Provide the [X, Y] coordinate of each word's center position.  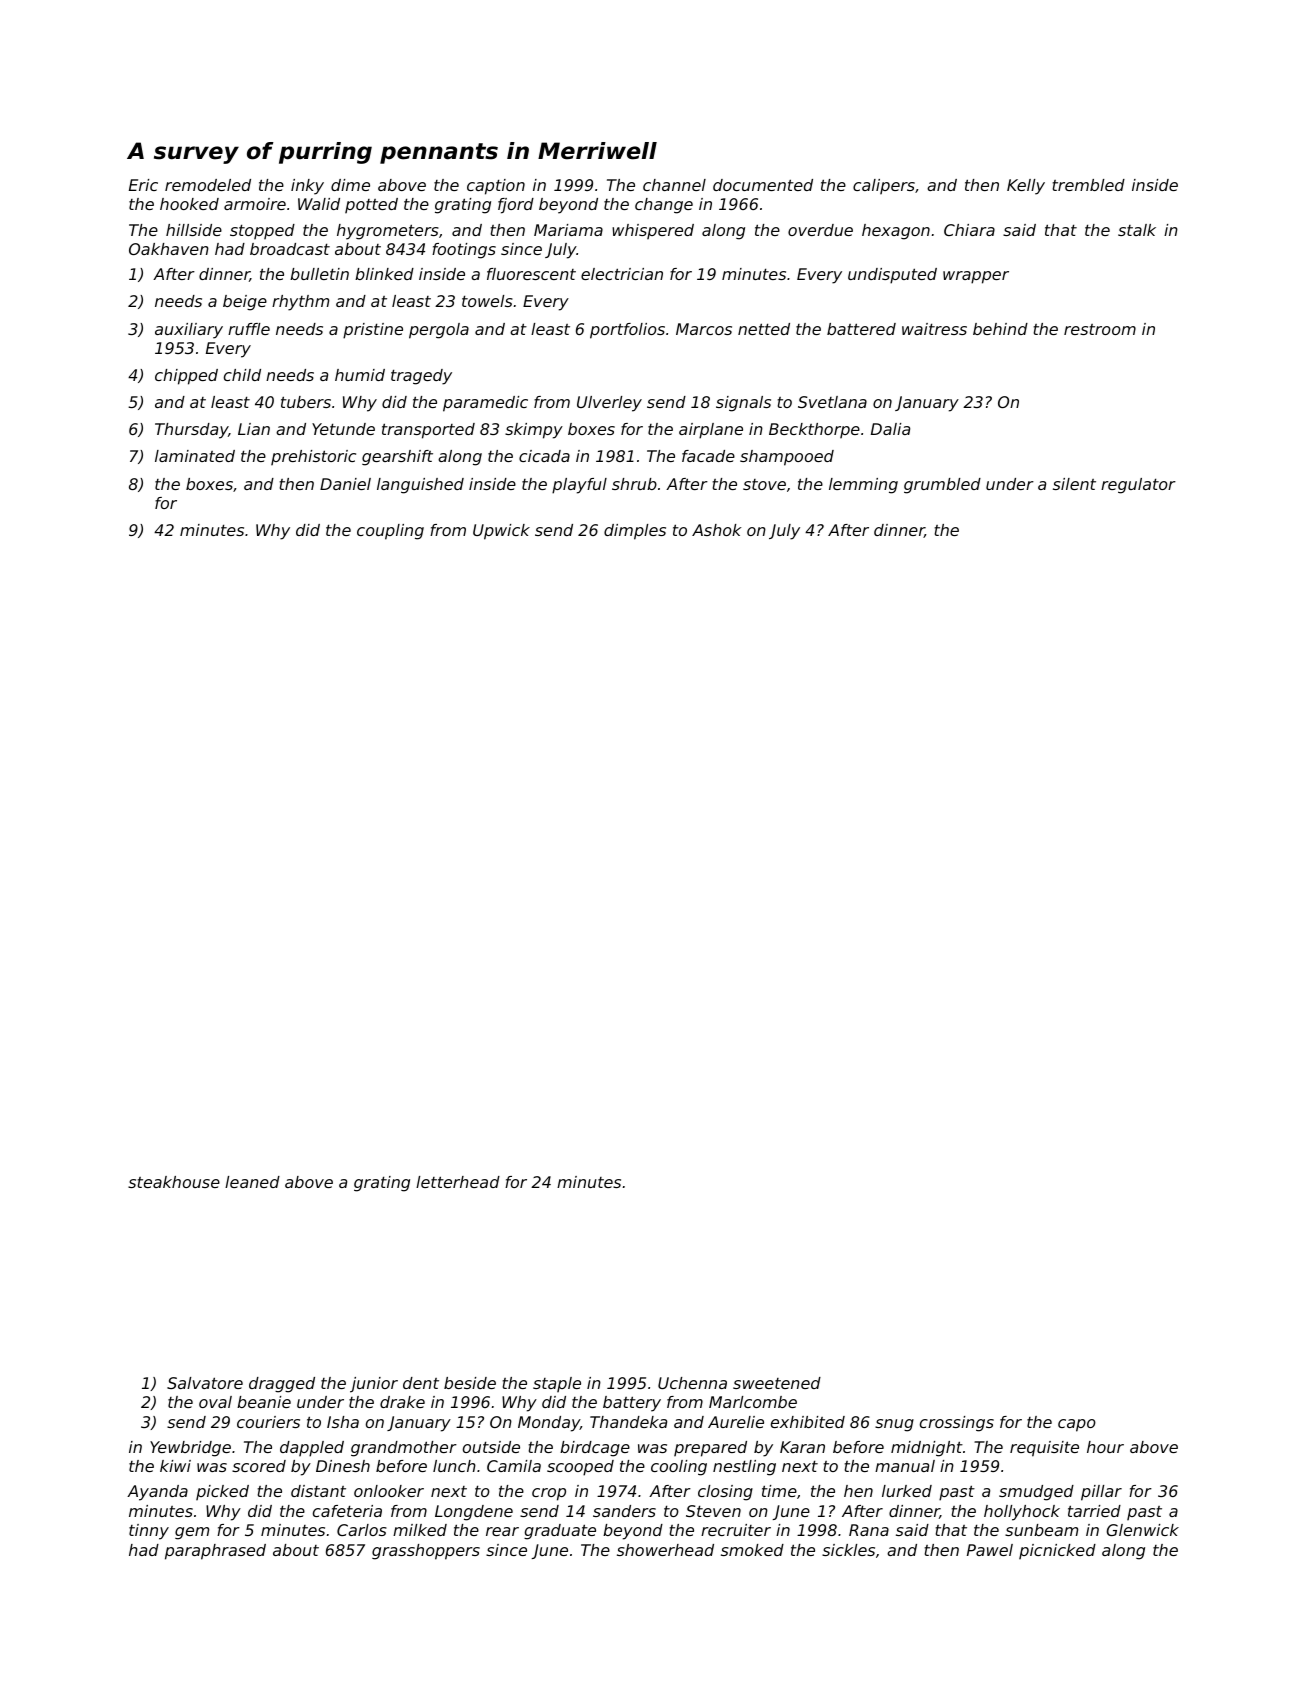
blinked [384, 274]
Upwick [501, 532]
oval [215, 1402]
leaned [252, 1182]
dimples [635, 532]
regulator [1138, 486]
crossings [957, 1424]
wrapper [976, 277]
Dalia [890, 429]
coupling [390, 532]
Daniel [345, 484]
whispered [653, 232]
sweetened [777, 1383]
